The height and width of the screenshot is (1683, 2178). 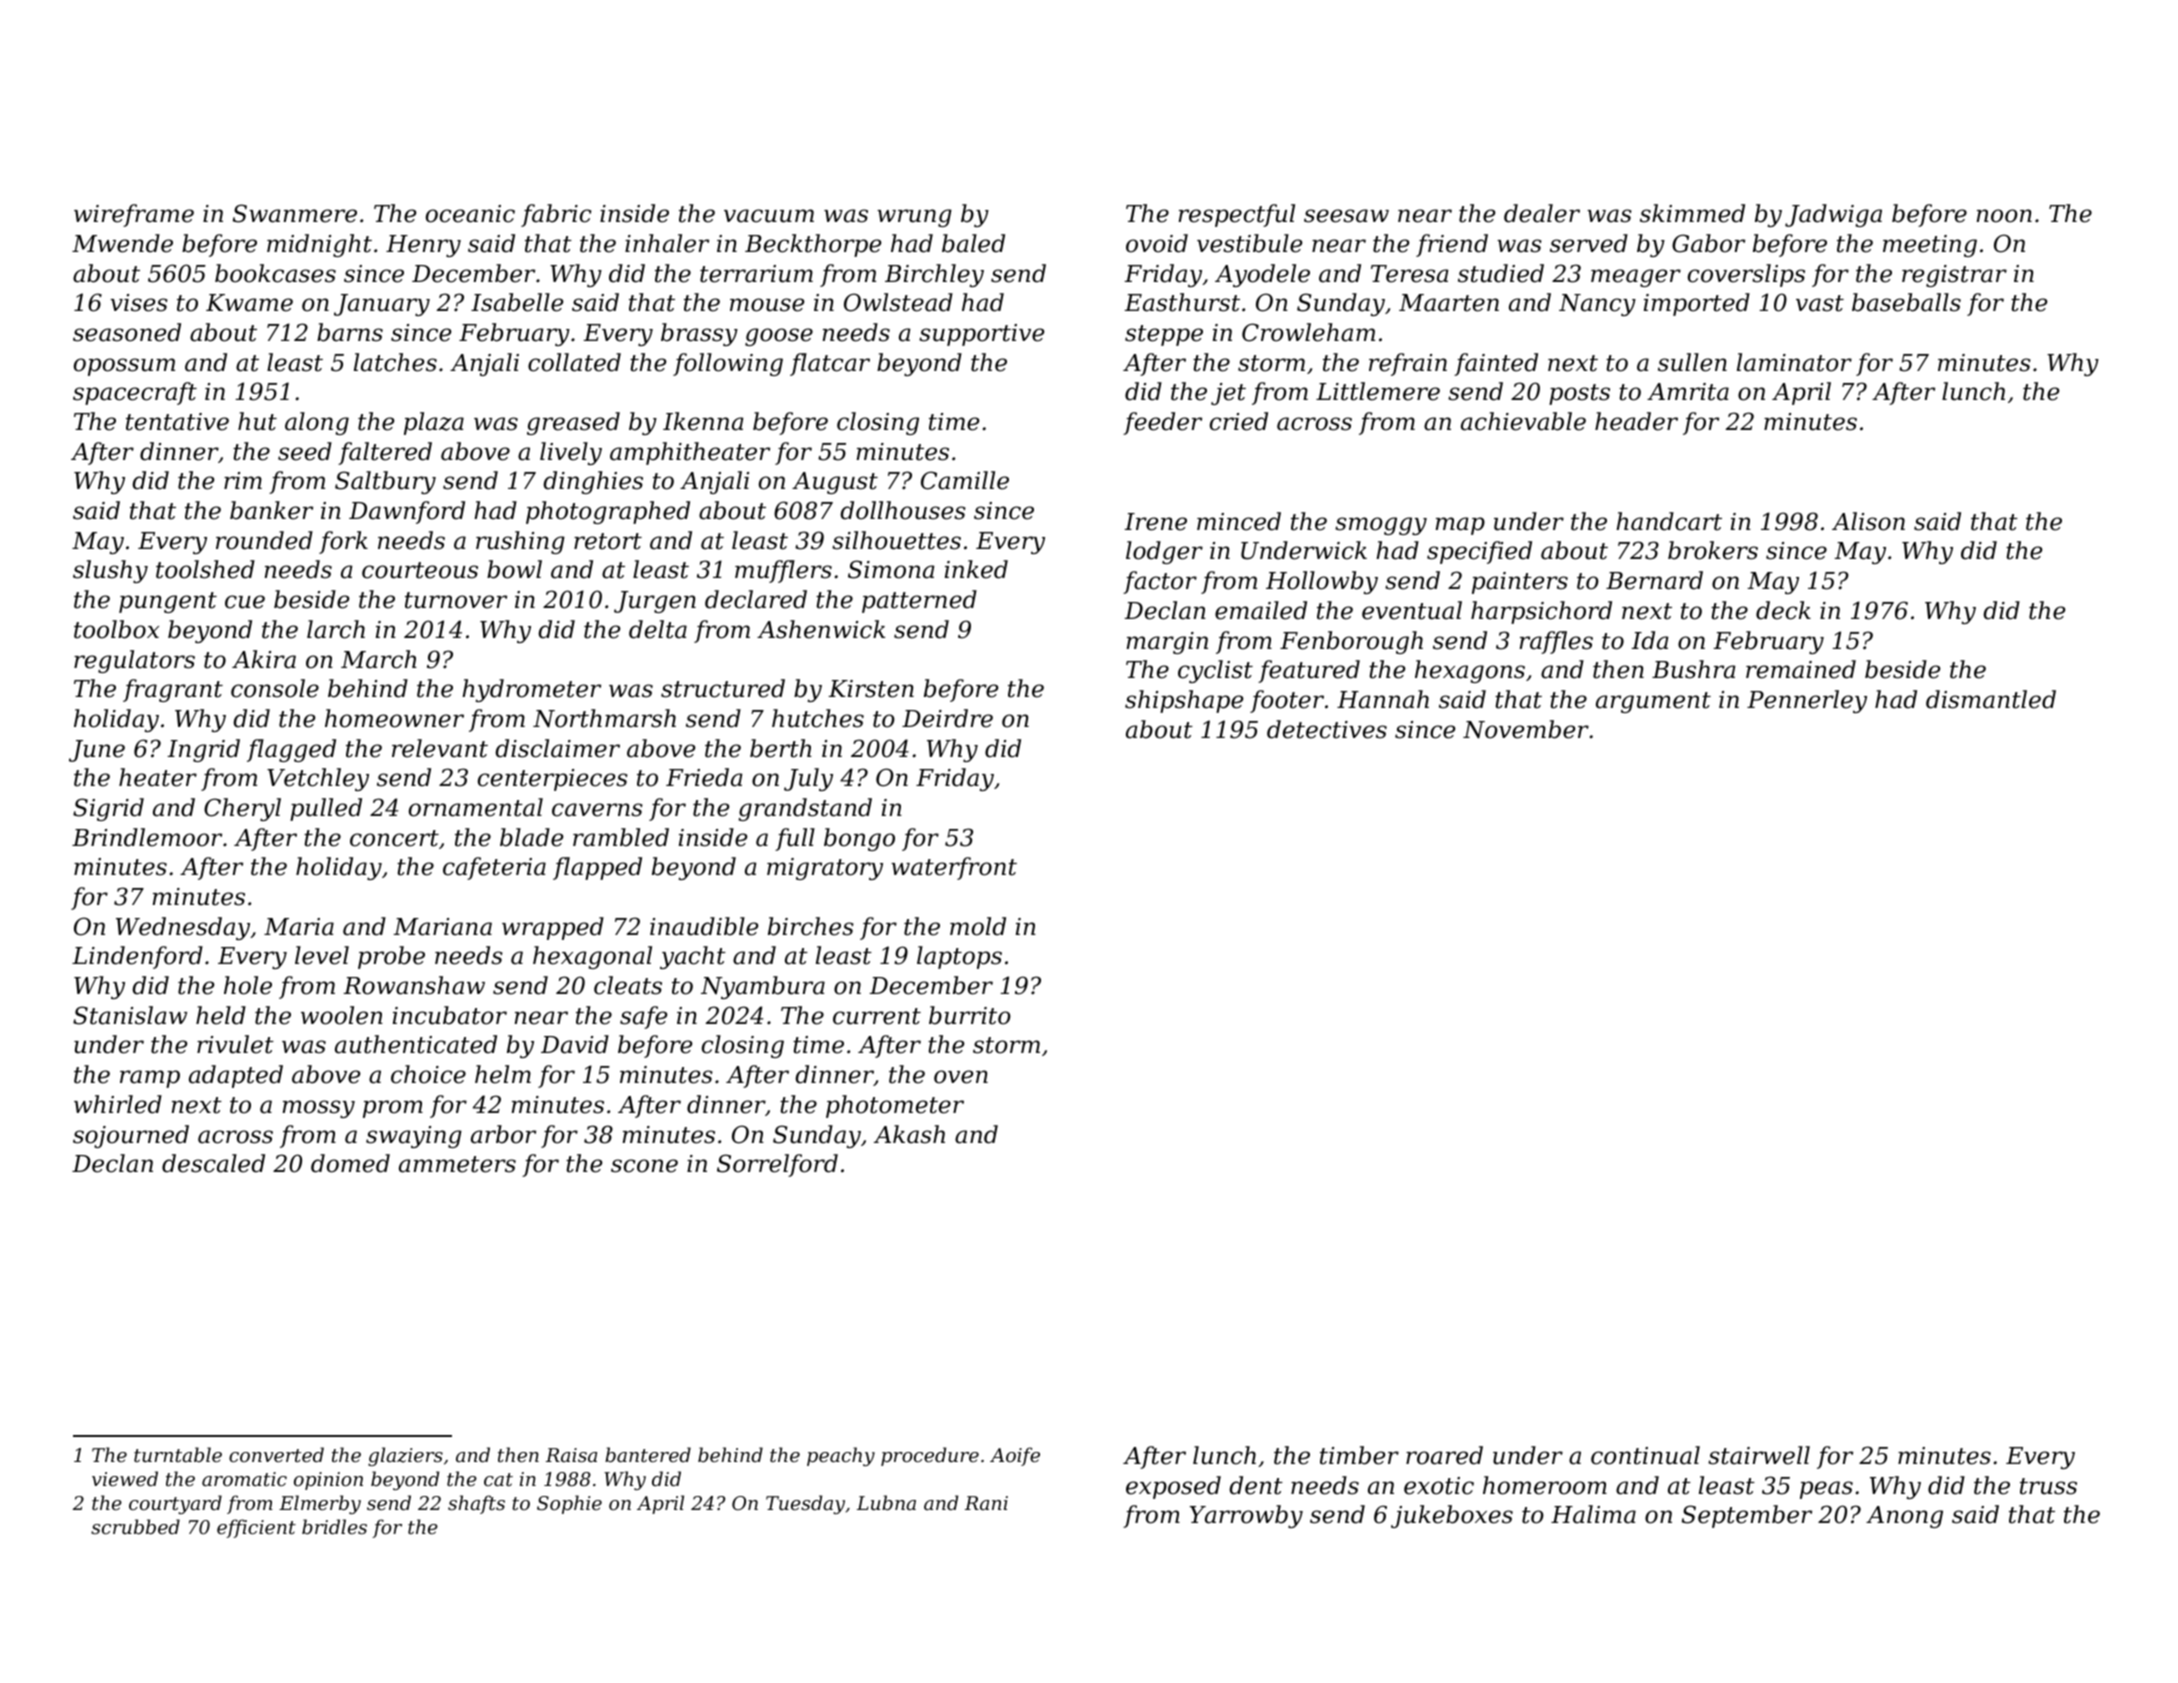 What do you see at coordinates (841, 1456) in the screenshot?
I see `peachy` at bounding box center [841, 1456].
